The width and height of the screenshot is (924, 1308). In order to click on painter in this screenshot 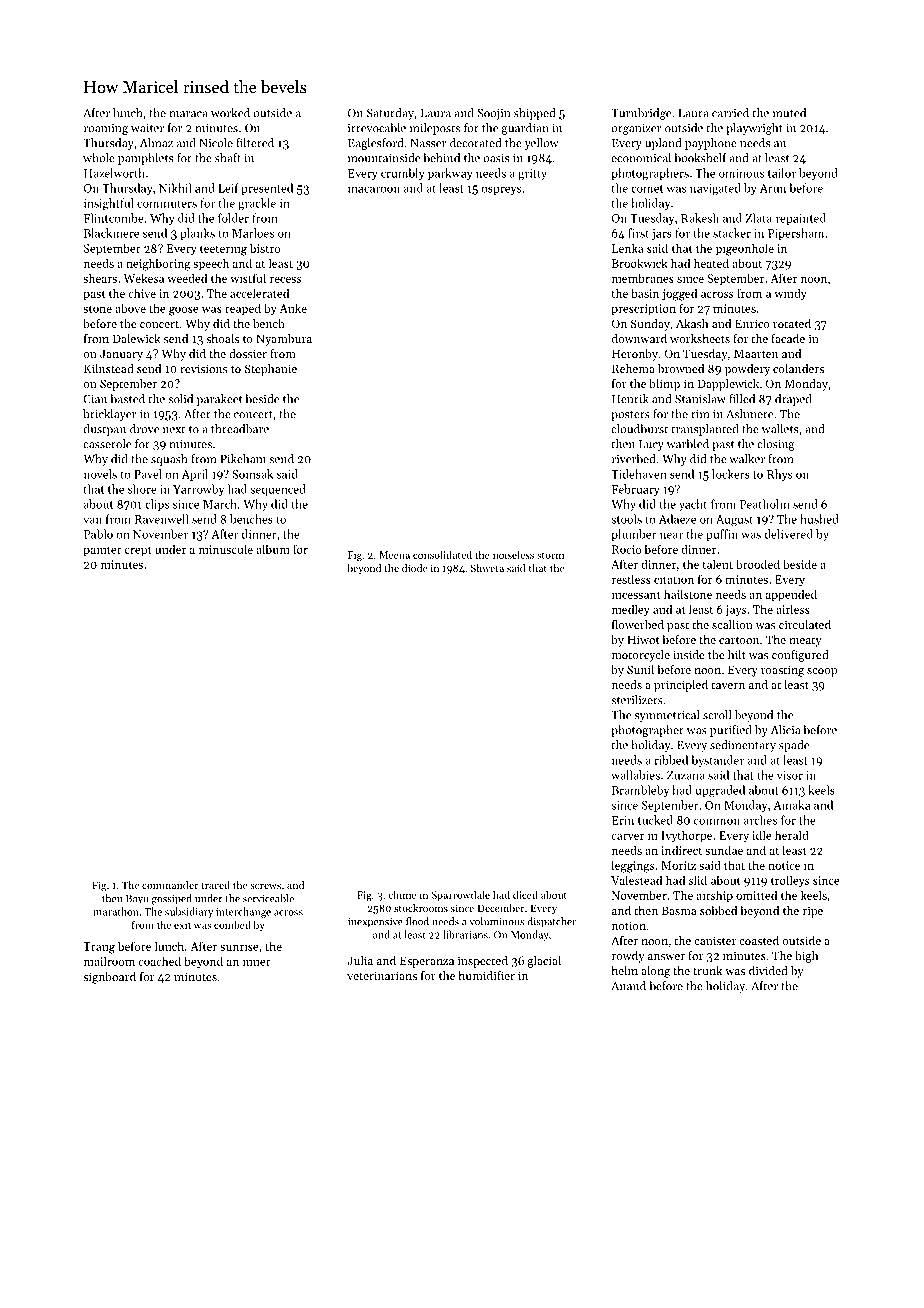, I will do `click(102, 551)`.
